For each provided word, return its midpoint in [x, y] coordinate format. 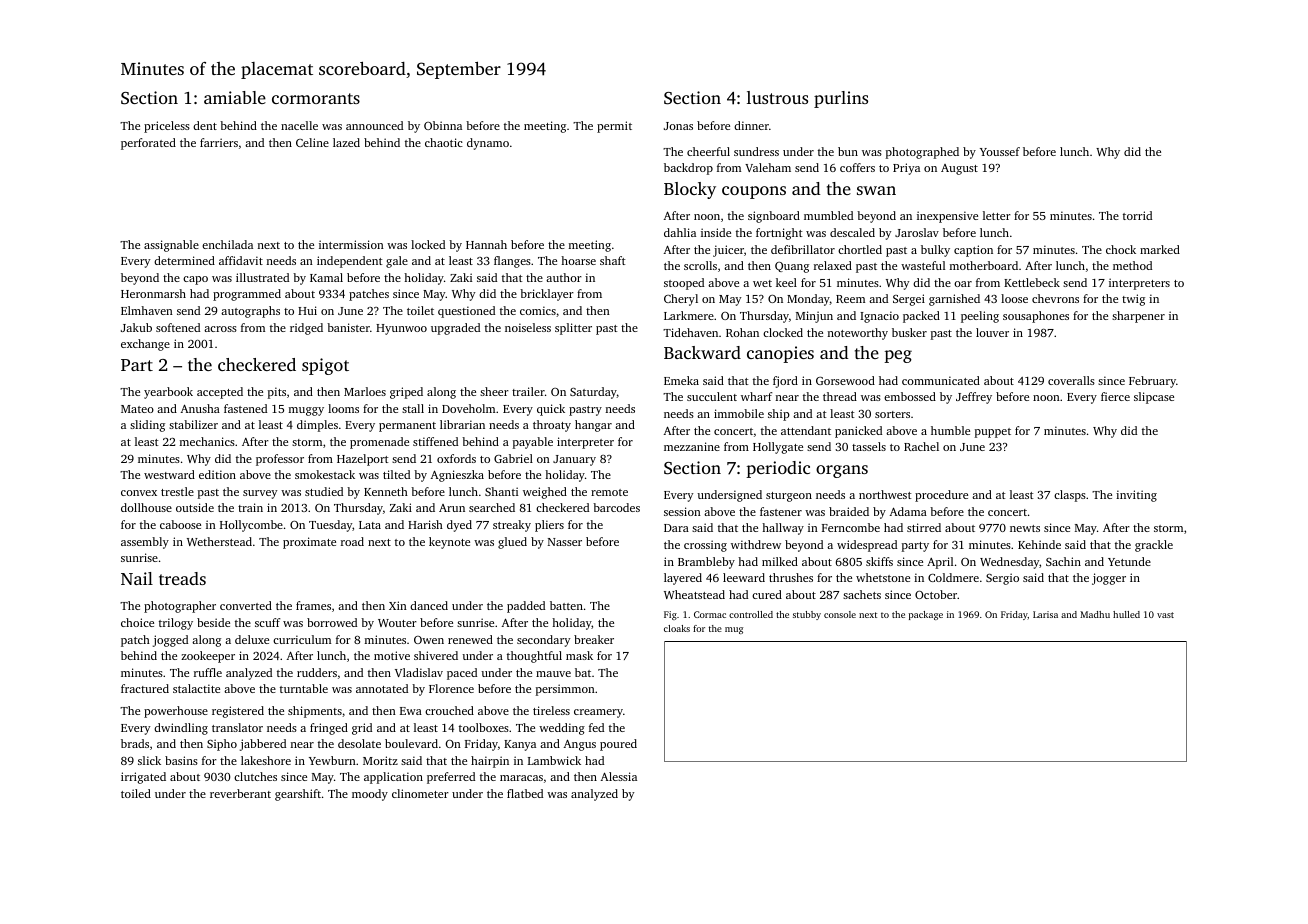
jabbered [263, 745]
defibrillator [803, 249]
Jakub [136, 327]
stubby [807, 615]
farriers [219, 142]
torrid [1137, 215]
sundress [756, 151]
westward [169, 474]
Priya [906, 169]
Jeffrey [974, 398]
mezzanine [692, 446]
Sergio [1002, 579]
